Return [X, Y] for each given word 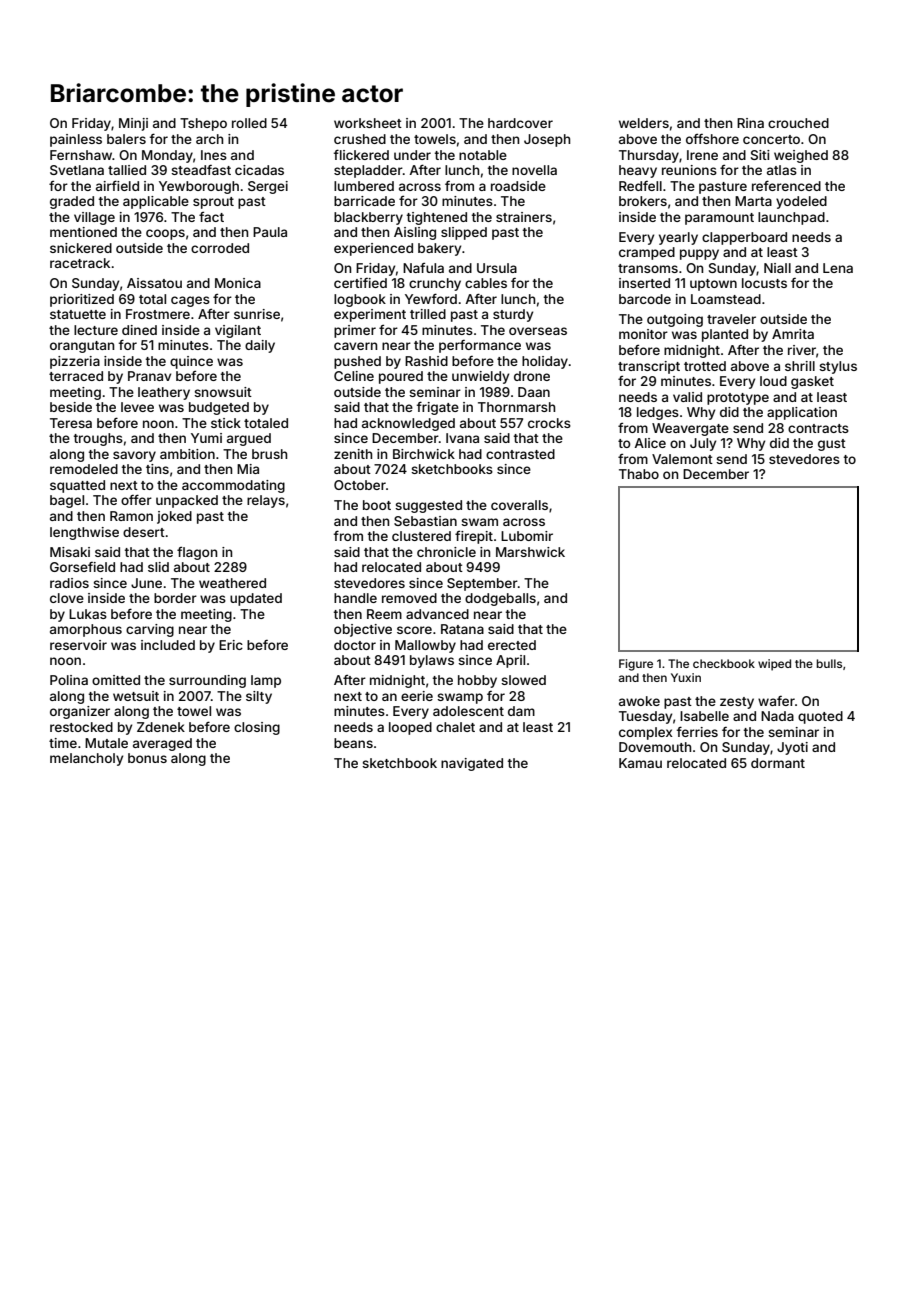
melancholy [86, 759]
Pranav [149, 376]
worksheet [368, 123]
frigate [438, 408]
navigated [472, 764]
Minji [133, 124]
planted [725, 335]
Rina [750, 123]
